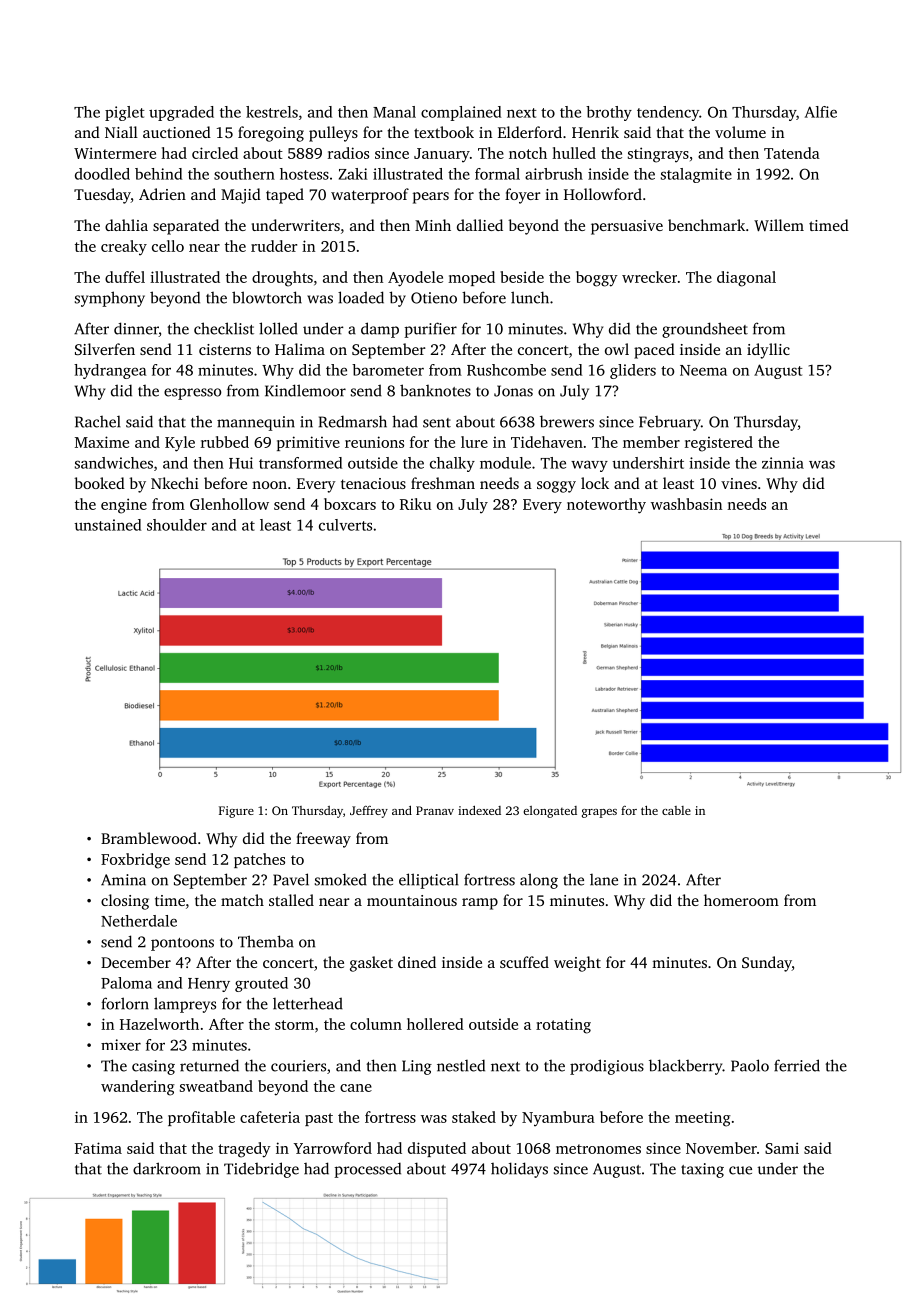 This screenshot has width=924, height=1314. I want to click on Jeffrey, so click(369, 812).
